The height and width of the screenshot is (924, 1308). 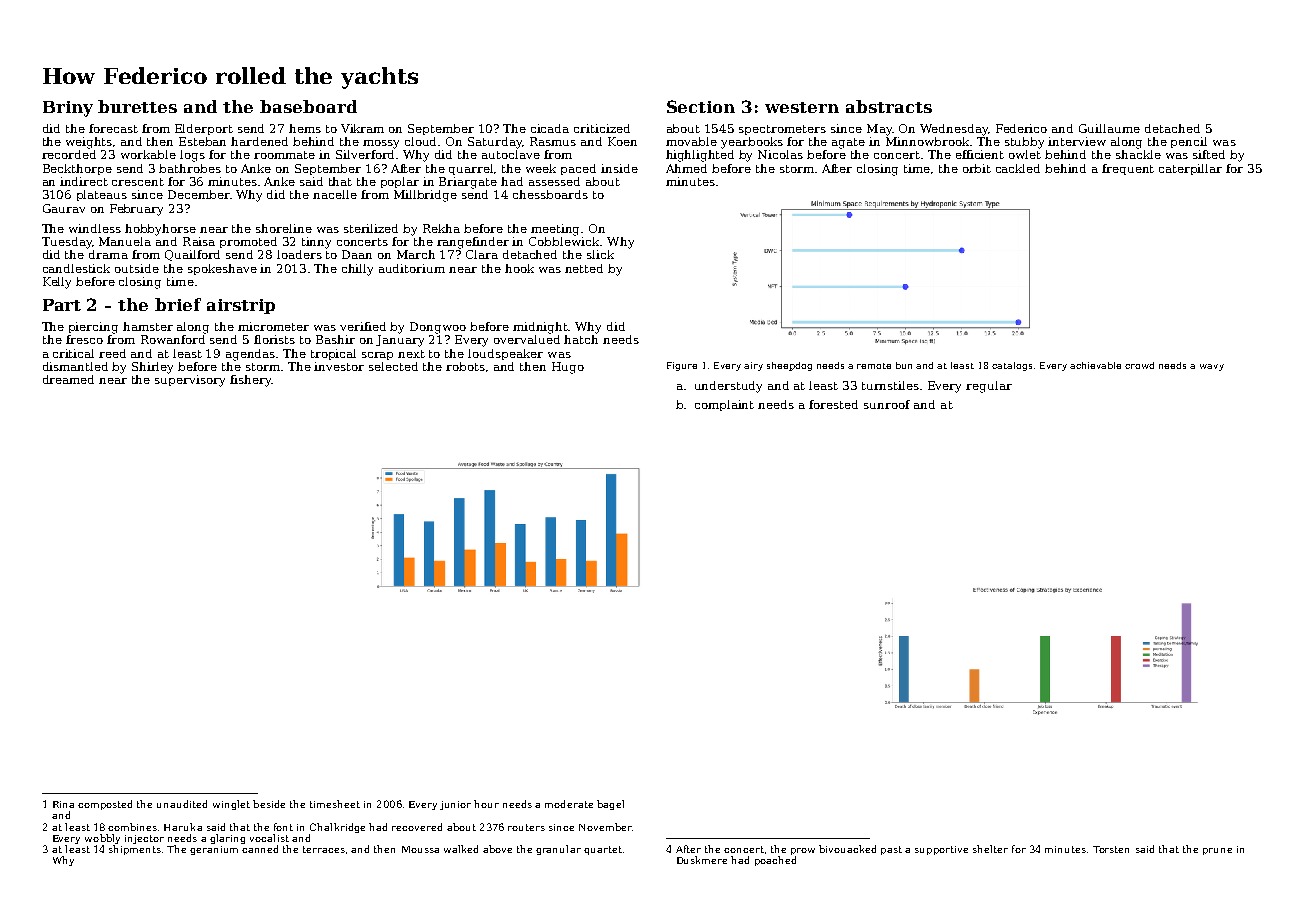 What do you see at coordinates (701, 106) in the screenshot?
I see `Section` at bounding box center [701, 106].
